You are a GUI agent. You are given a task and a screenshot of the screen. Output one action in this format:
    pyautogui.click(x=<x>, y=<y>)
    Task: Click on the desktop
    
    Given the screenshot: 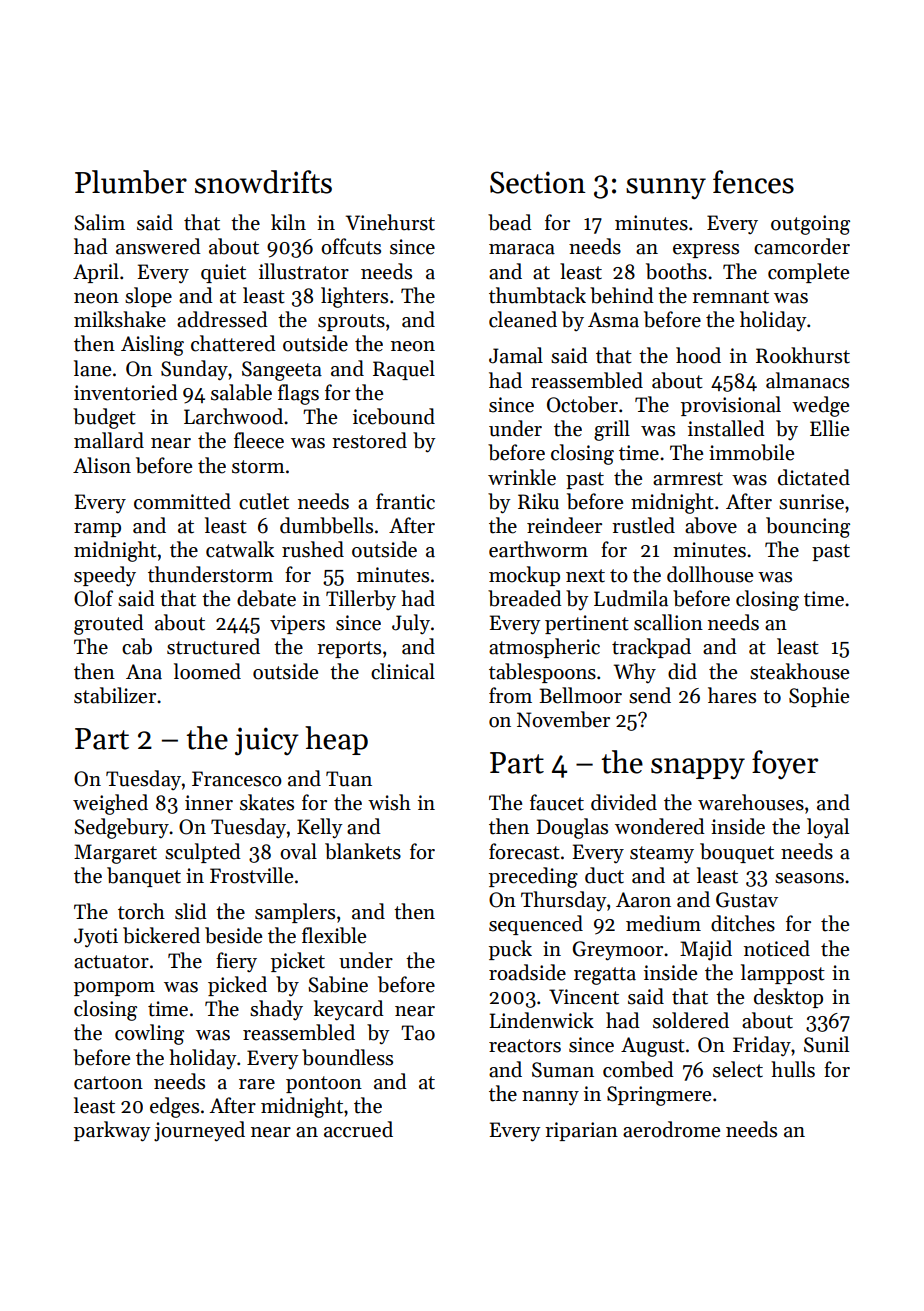 What is the action you would take?
    pyautogui.click(x=788, y=998)
